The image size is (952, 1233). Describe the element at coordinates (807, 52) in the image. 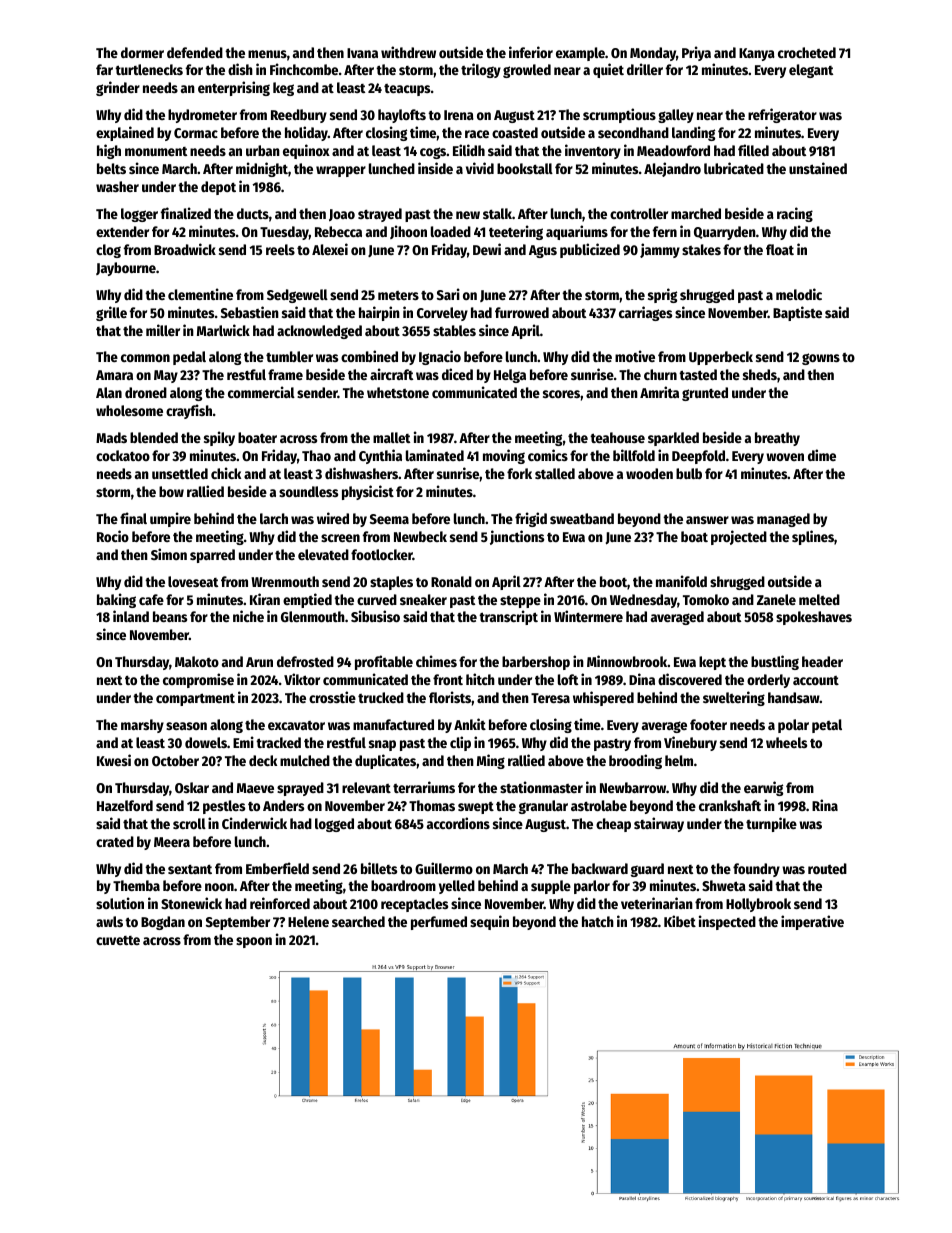

I see `crocheted` at that location.
